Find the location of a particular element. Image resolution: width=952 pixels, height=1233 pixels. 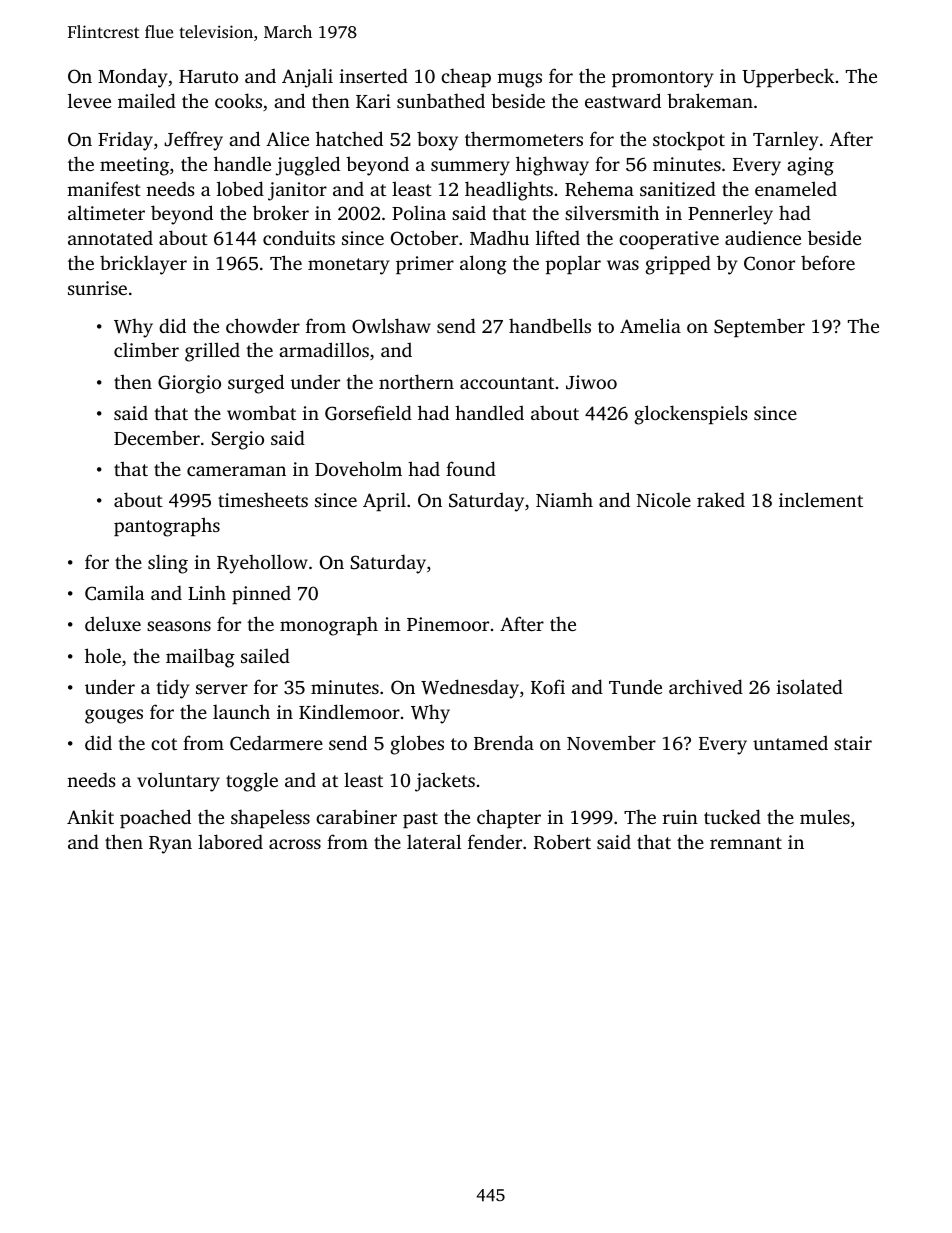

glockenspiels is located at coordinates (690, 415).
